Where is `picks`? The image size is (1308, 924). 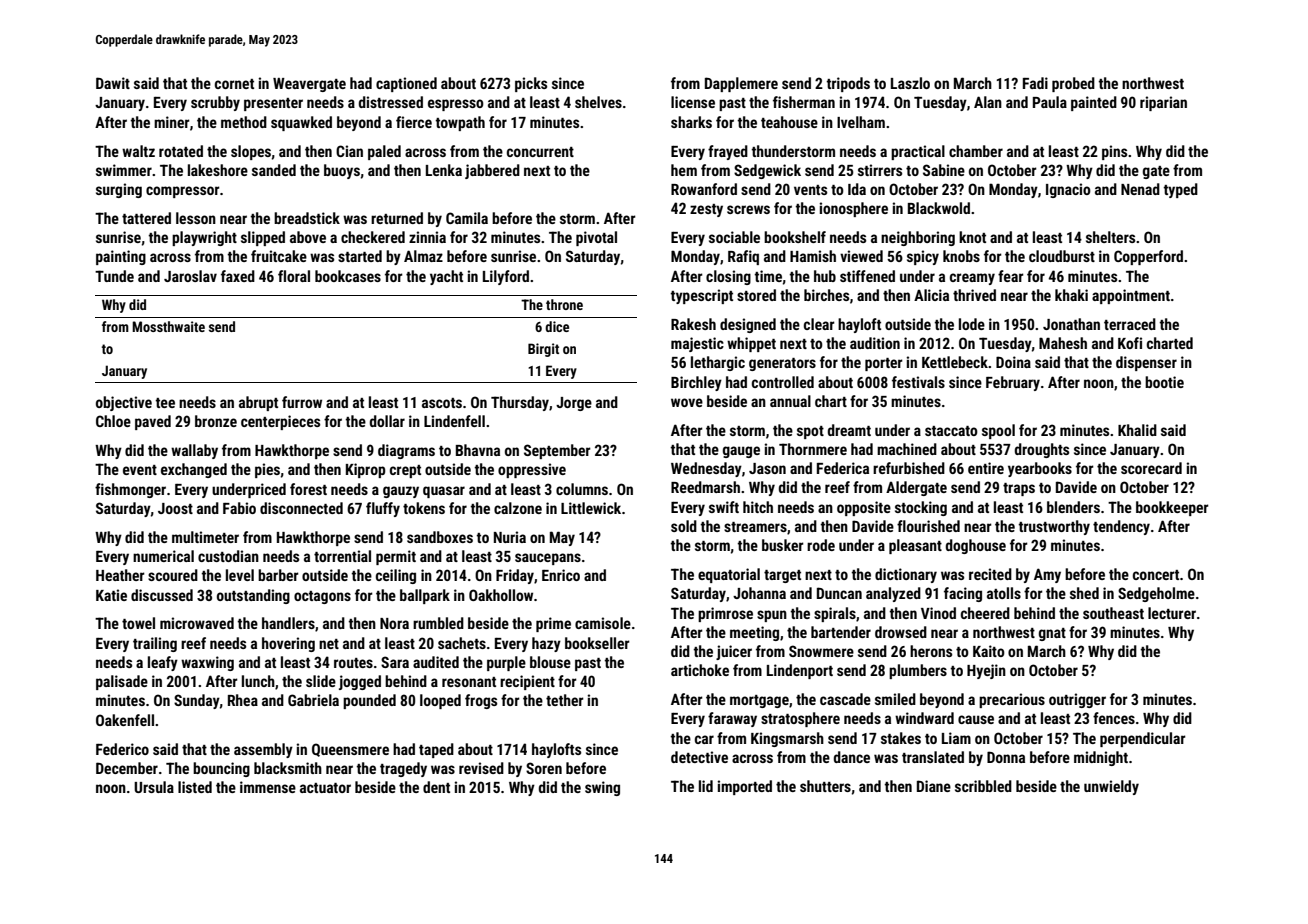 picks is located at coordinates (531, 84).
